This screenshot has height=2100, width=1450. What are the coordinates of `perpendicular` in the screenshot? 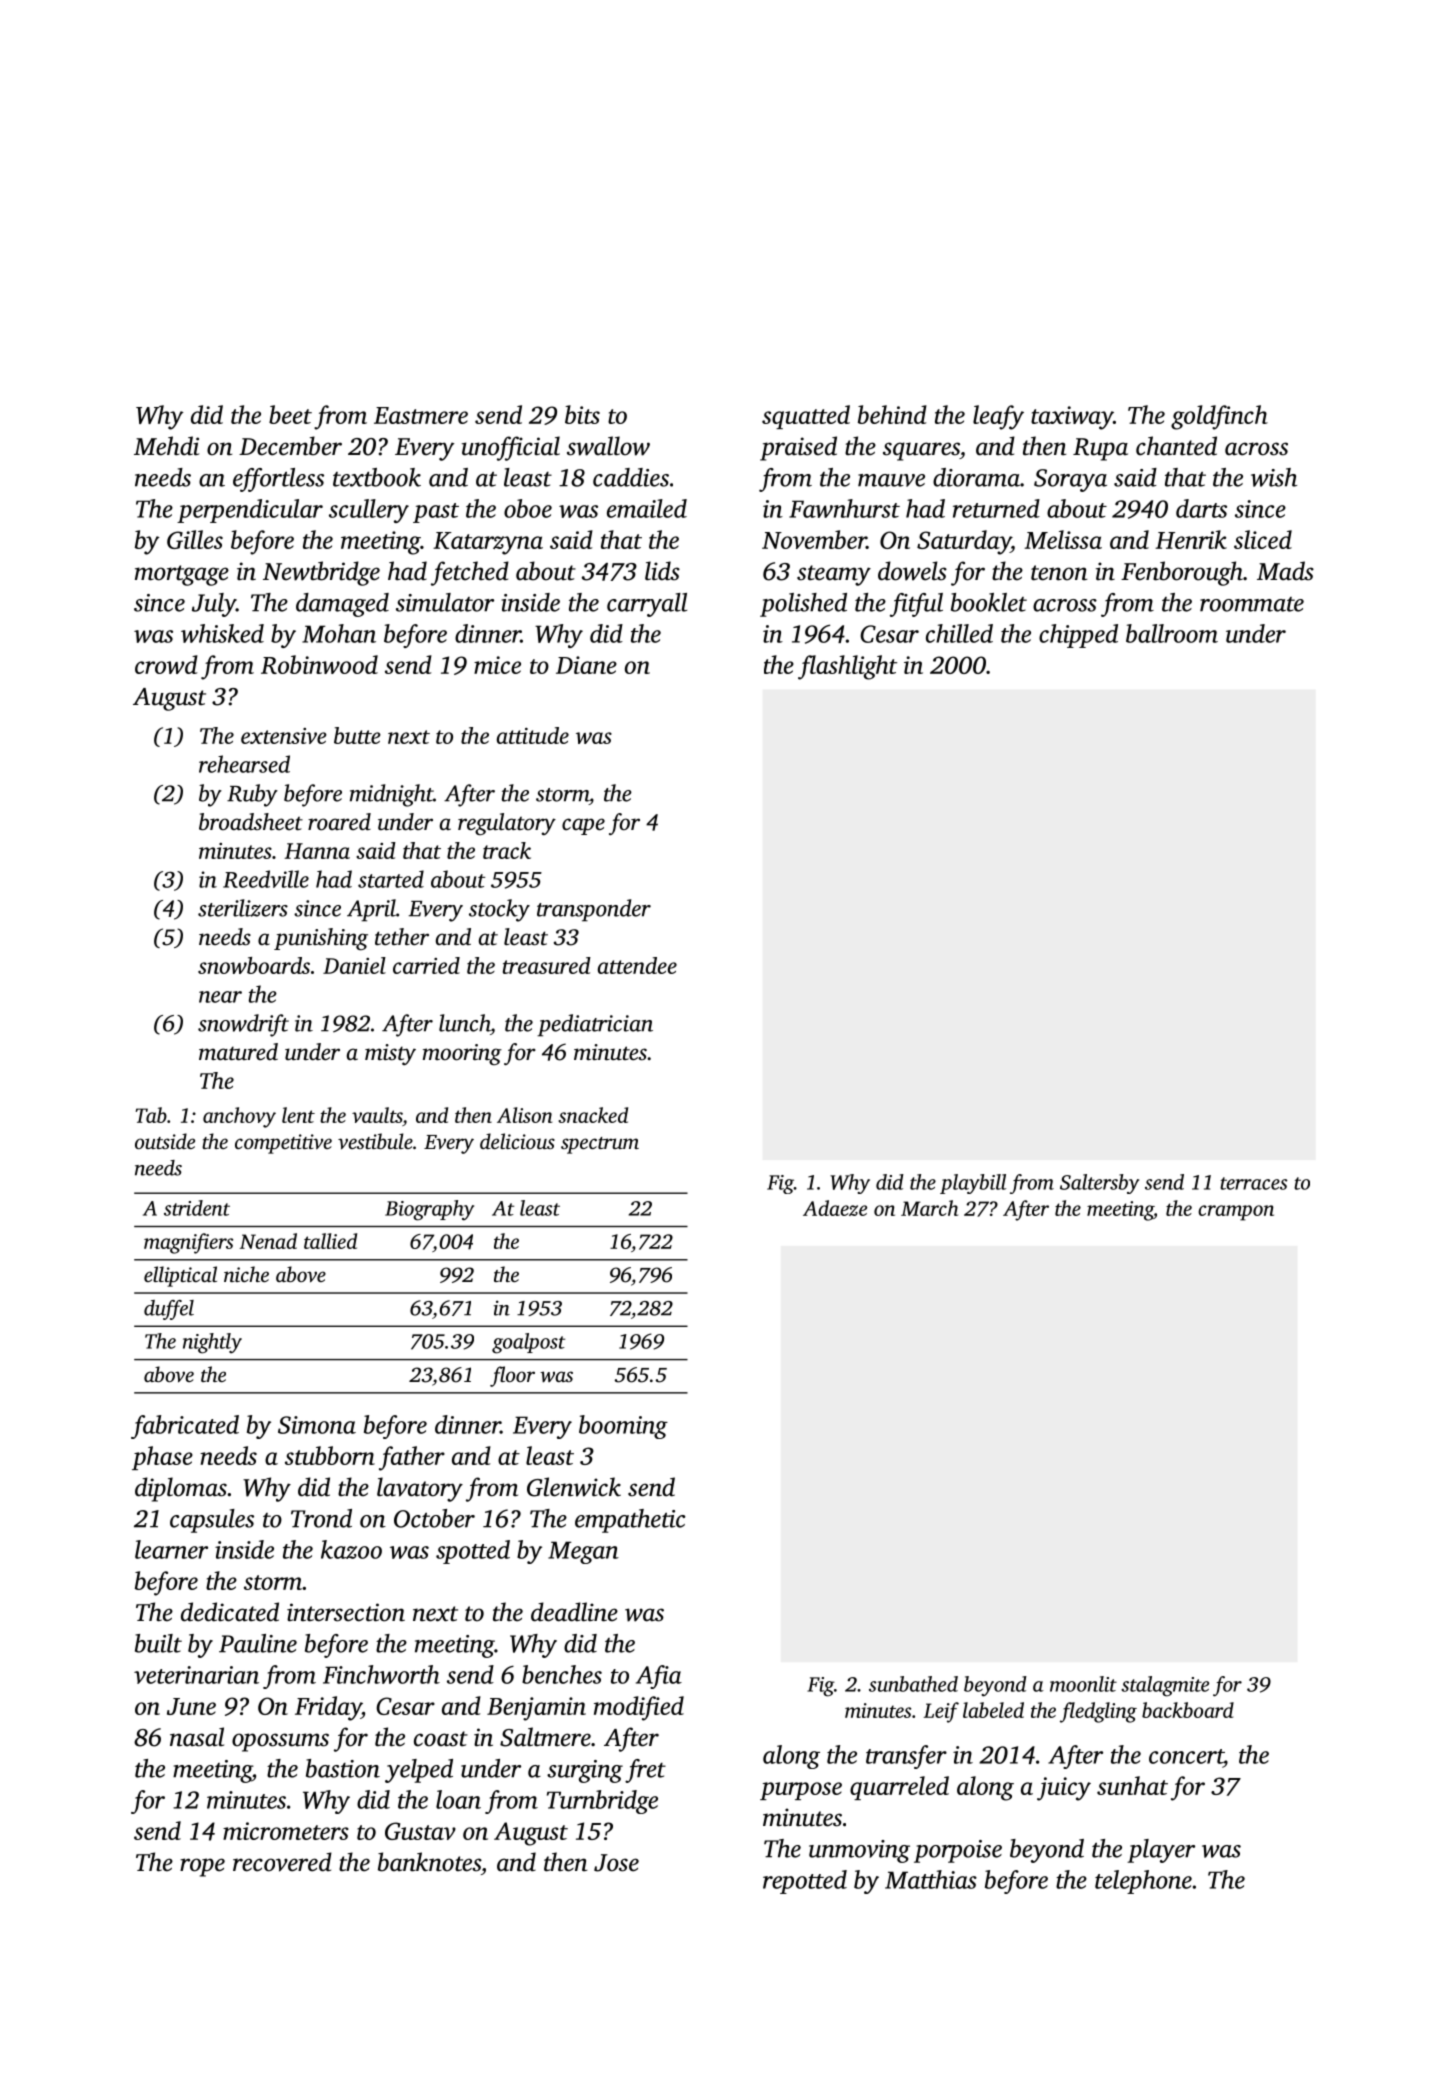 It's located at (250, 511).
